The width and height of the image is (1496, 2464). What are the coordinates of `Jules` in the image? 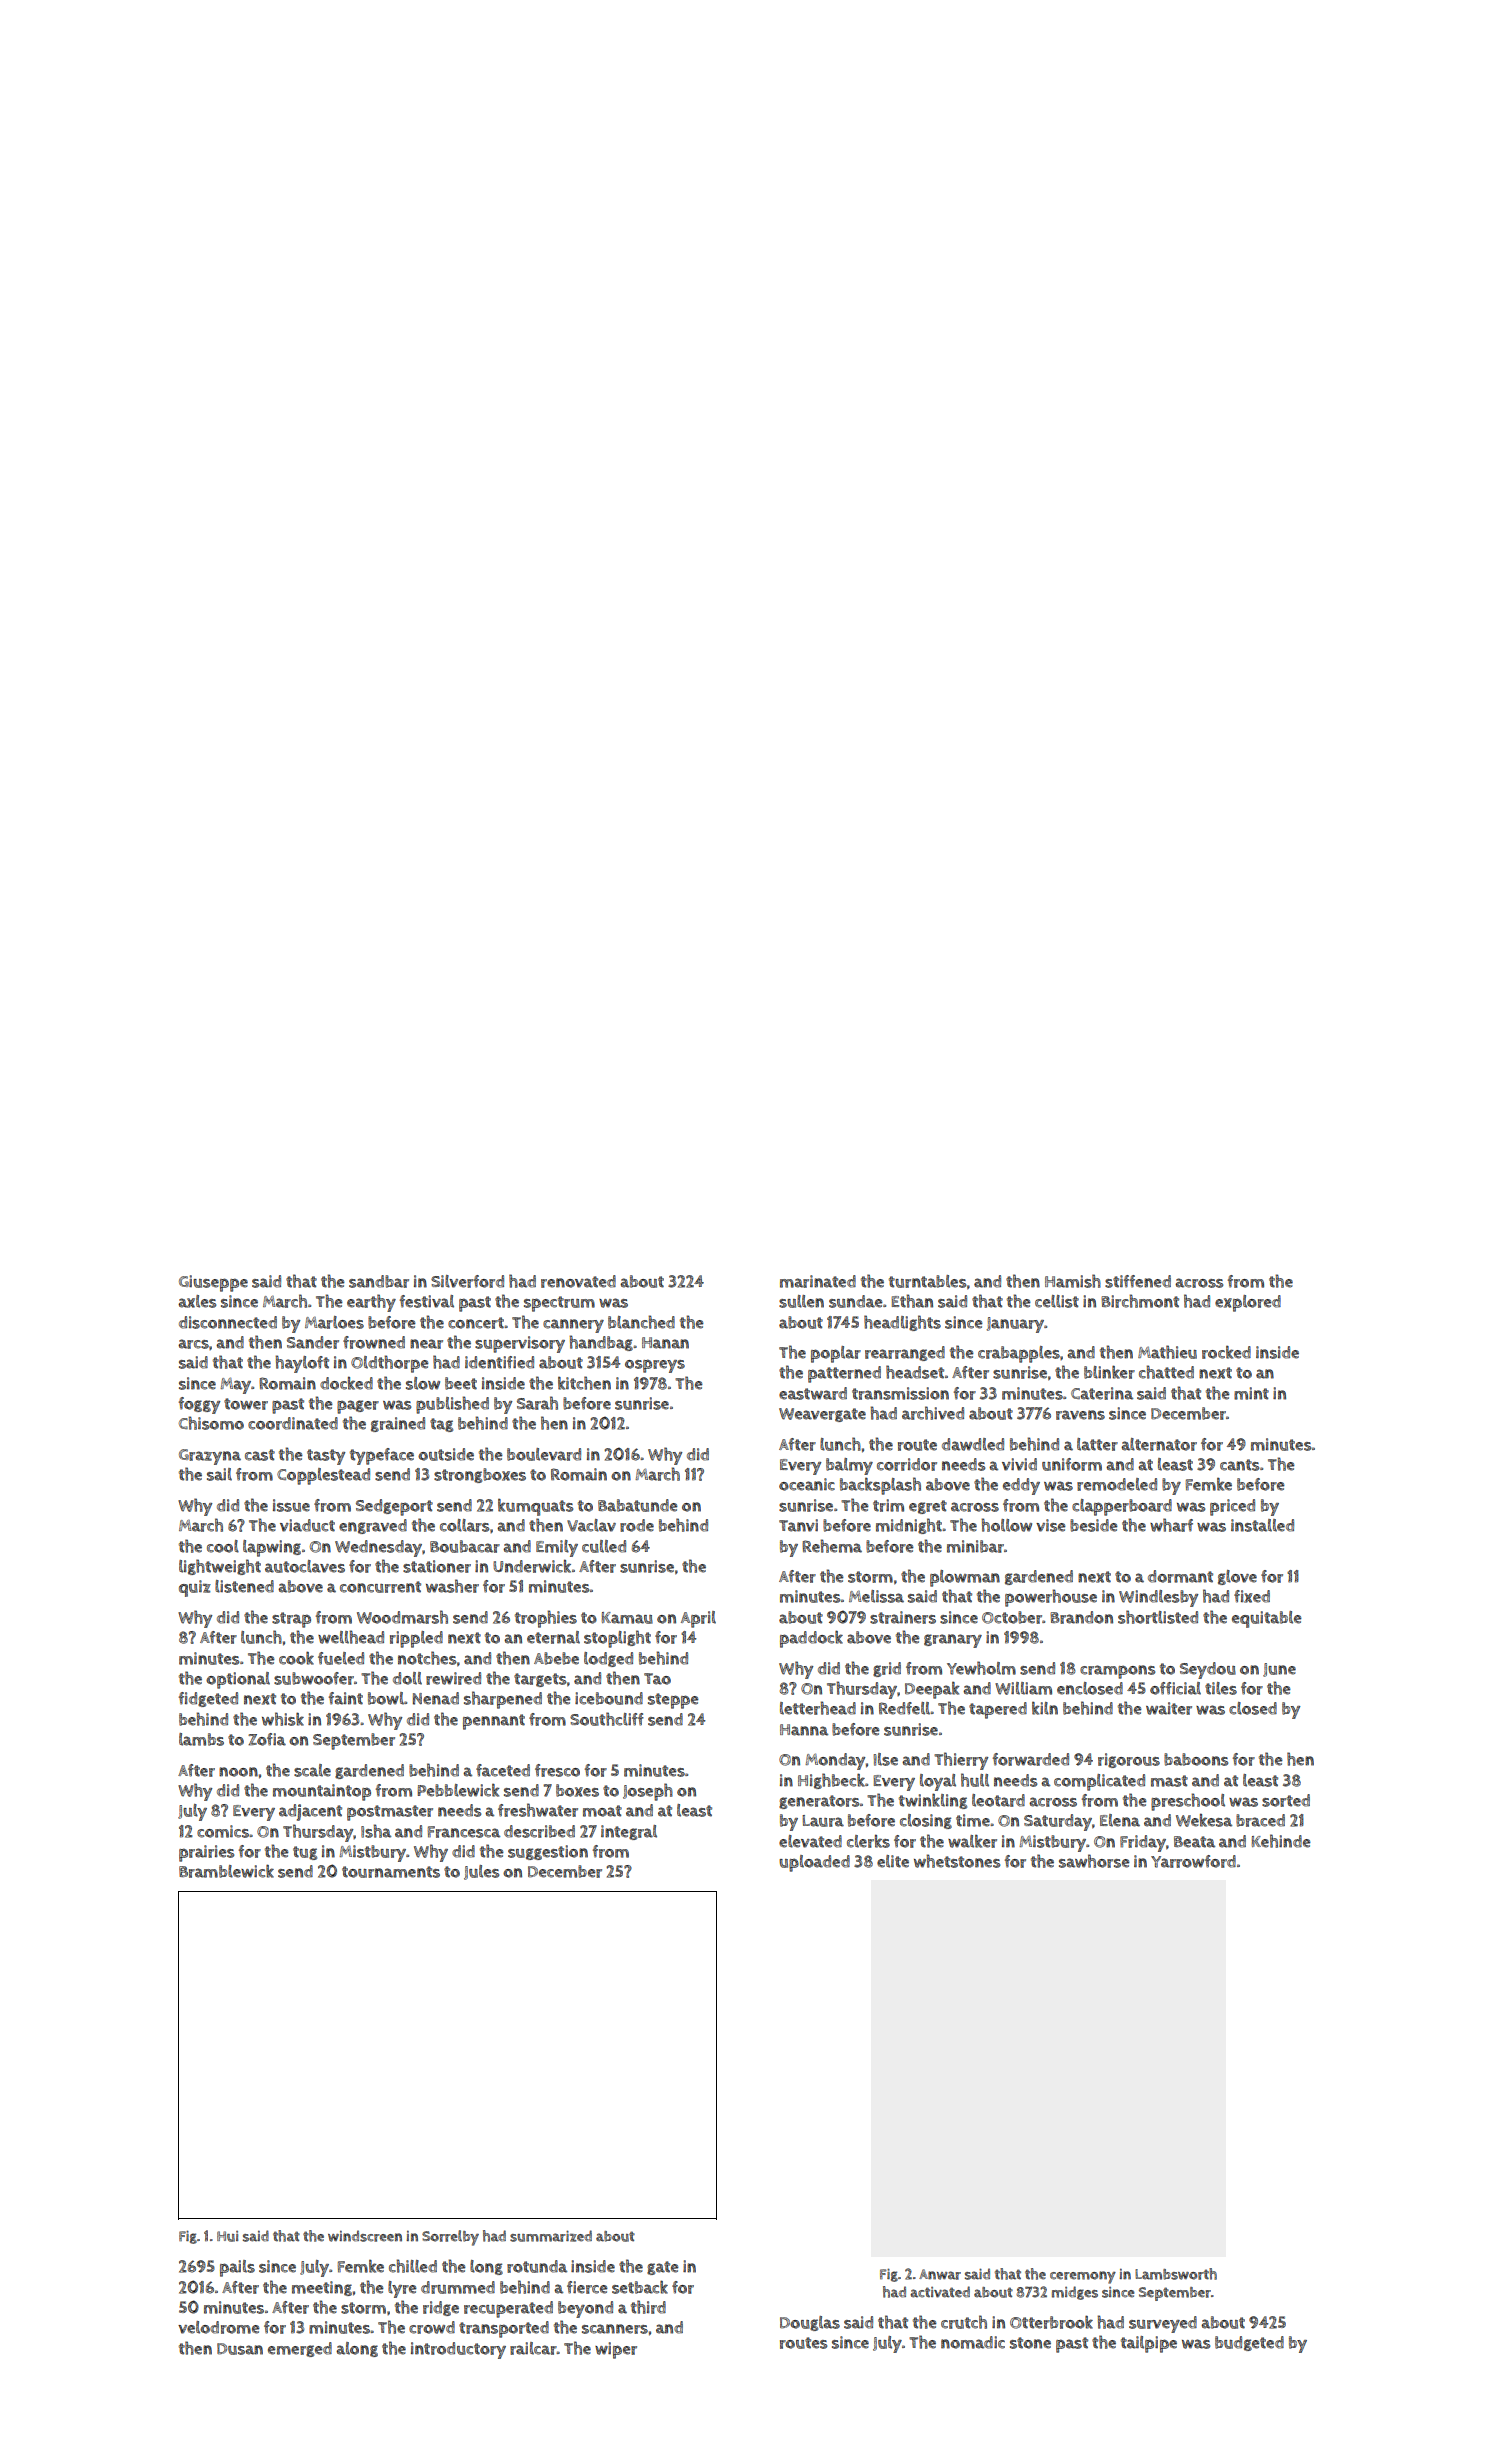 It's located at (481, 1872).
